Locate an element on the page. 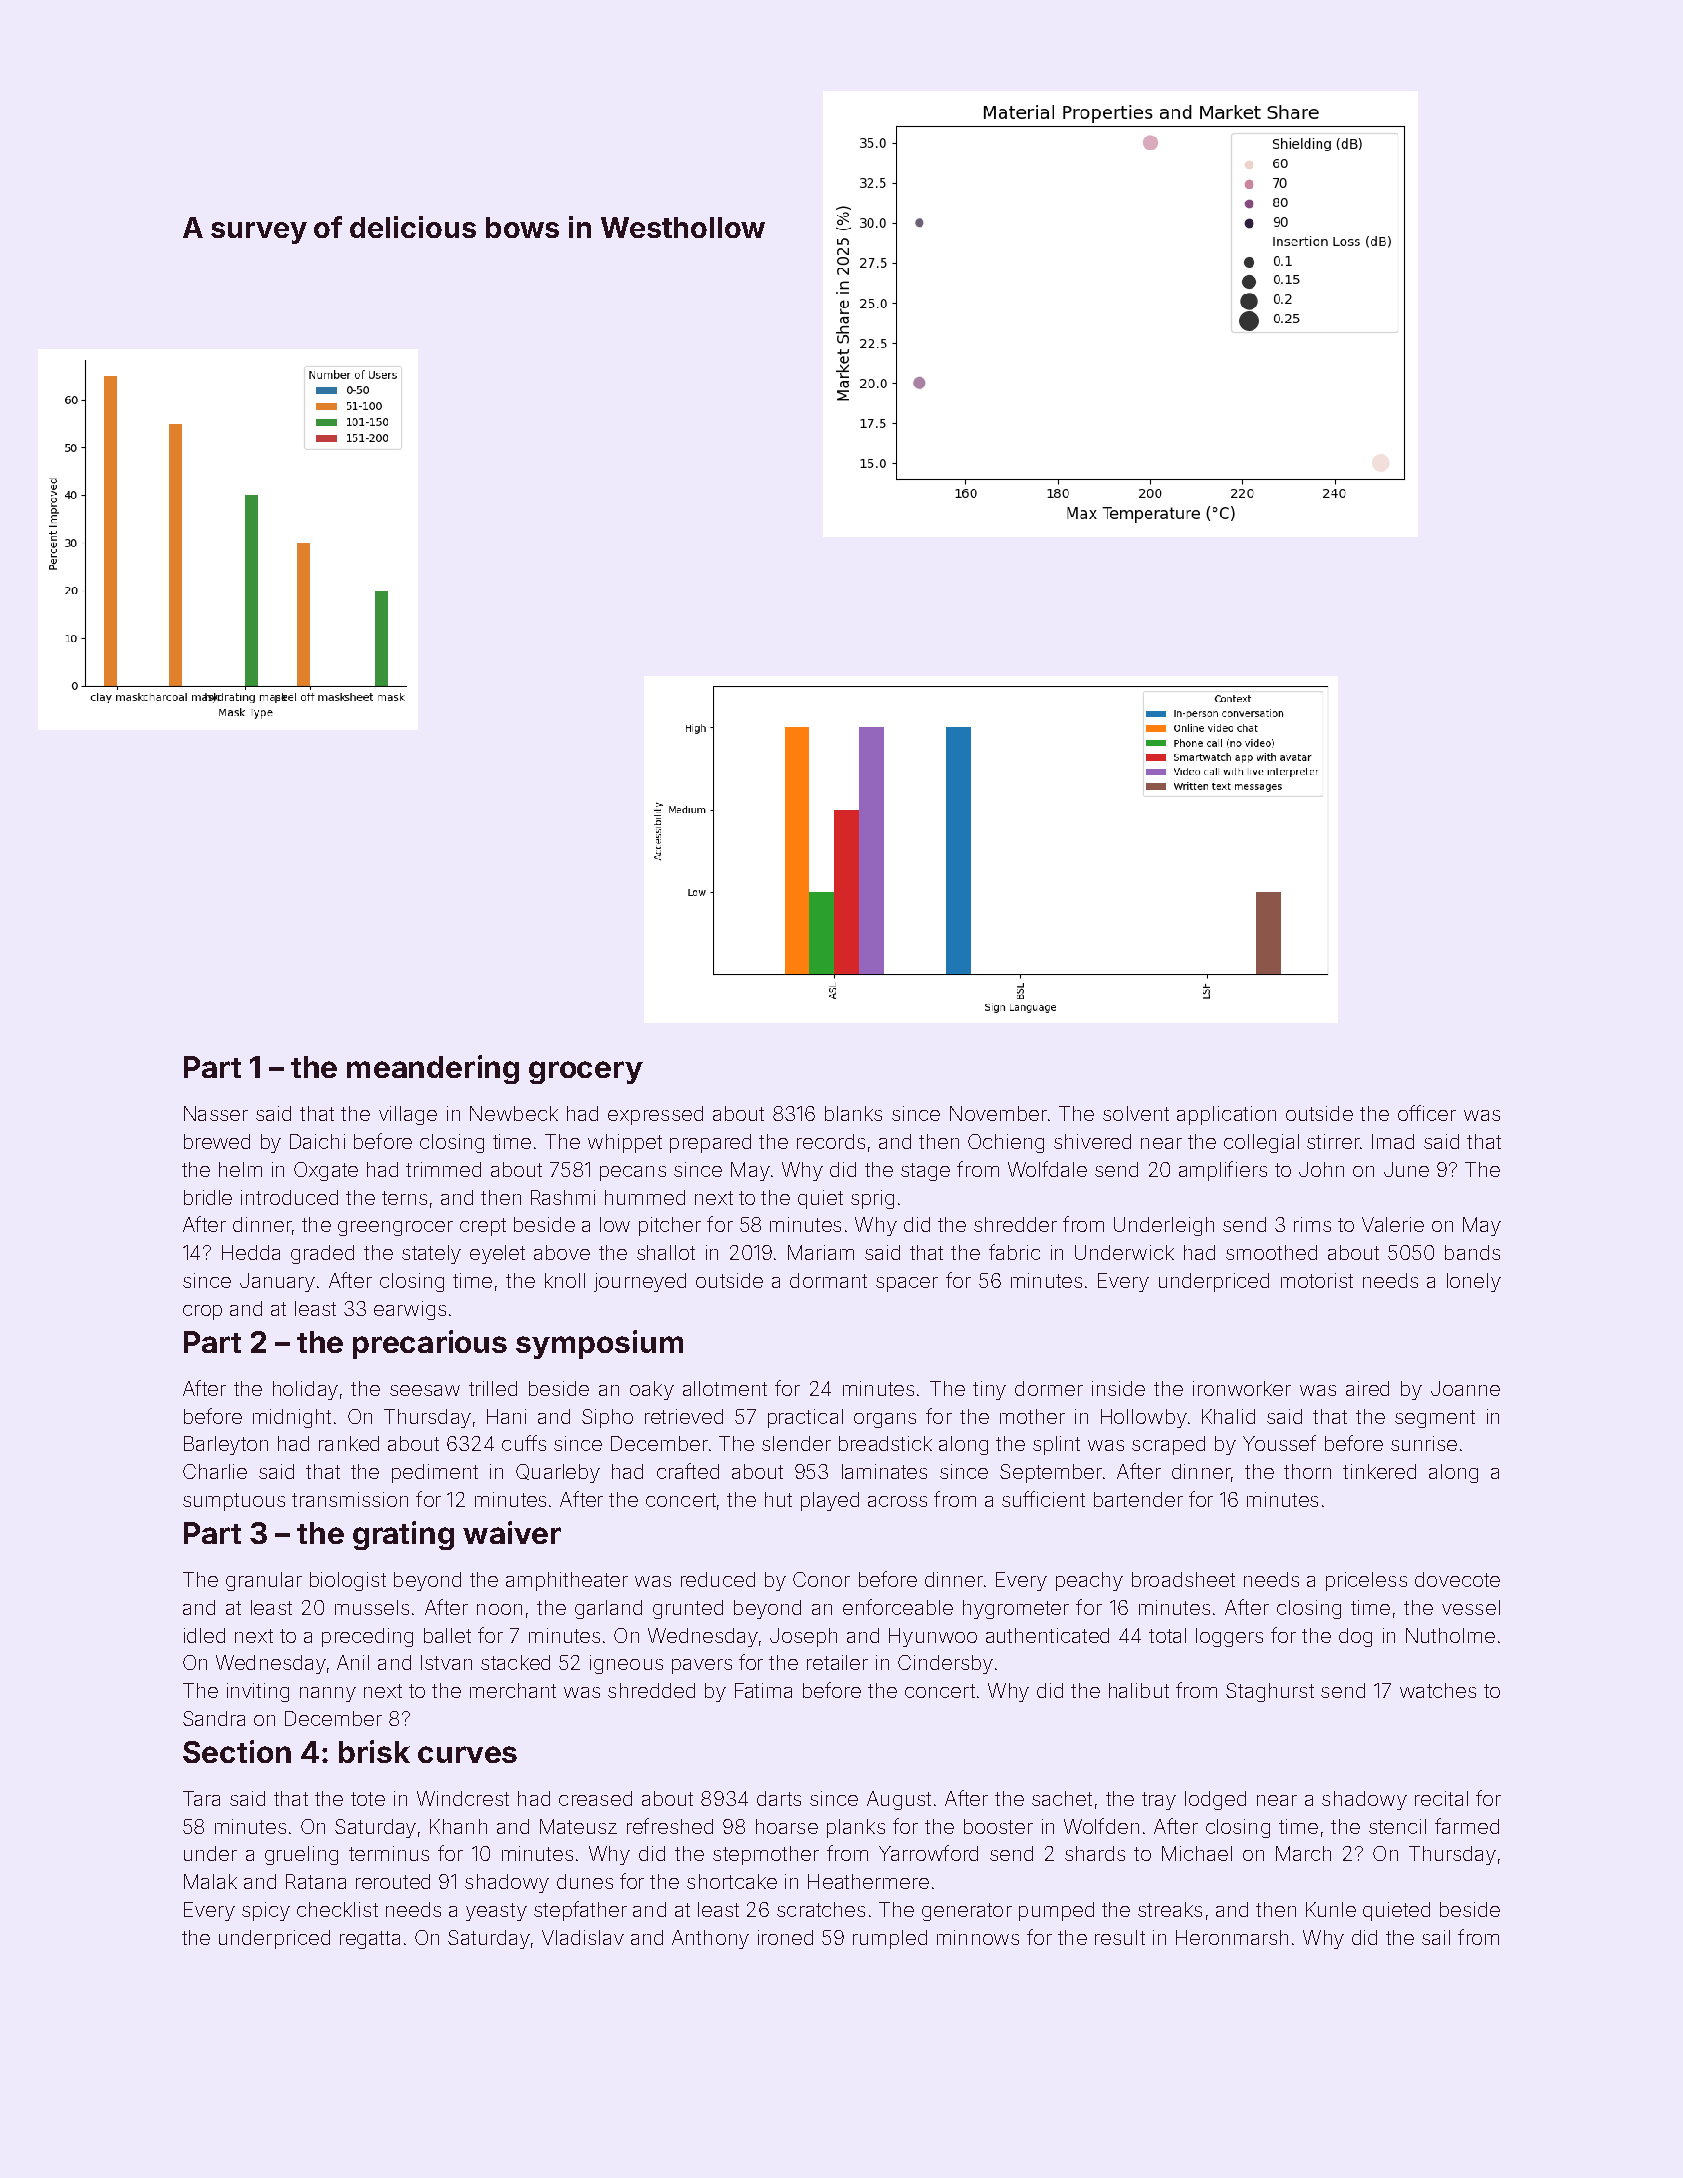 The height and width of the image is (2178, 1683). sufficient is located at coordinates (1043, 1499).
